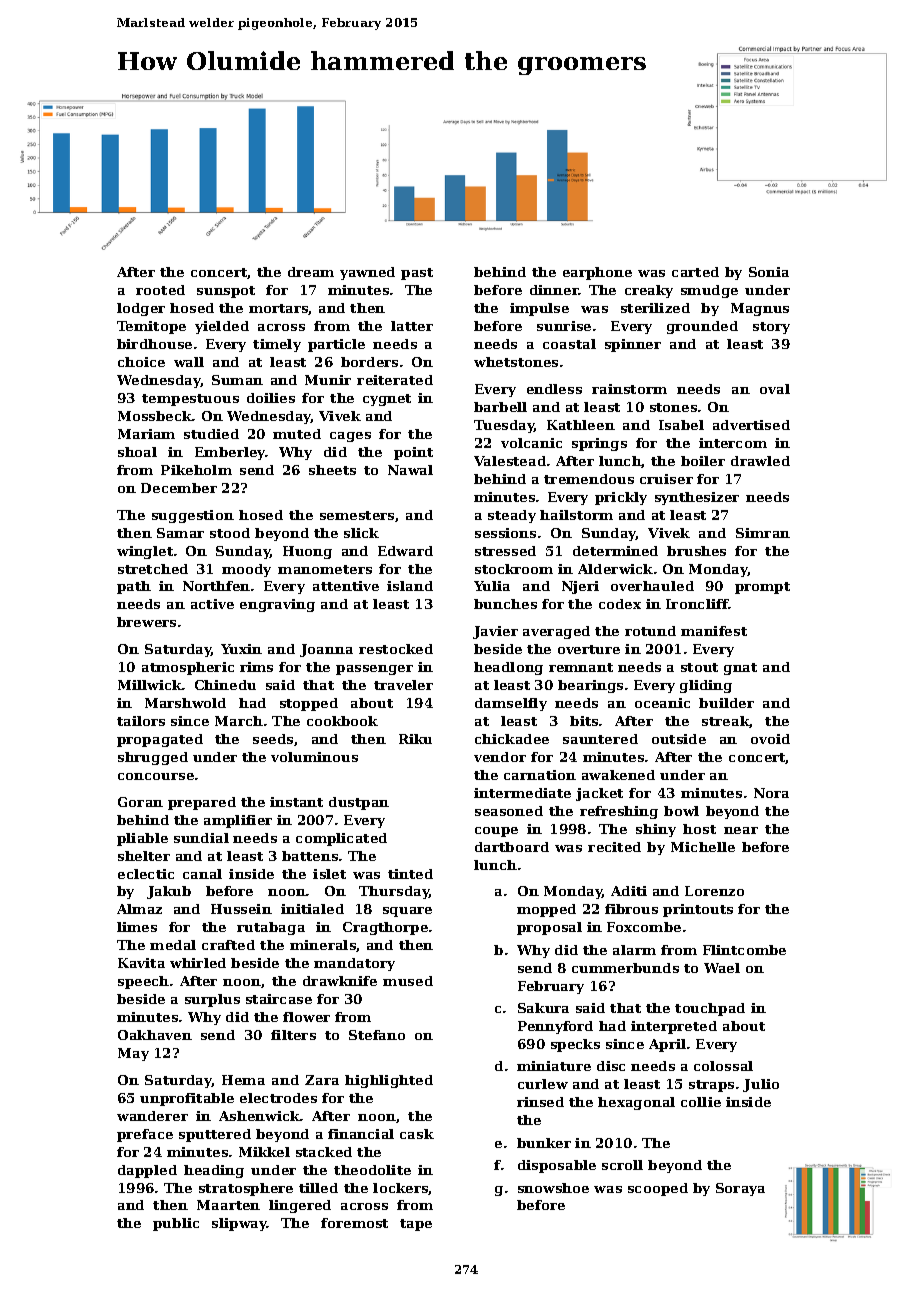  What do you see at coordinates (695, 272) in the screenshot?
I see `carted` at bounding box center [695, 272].
